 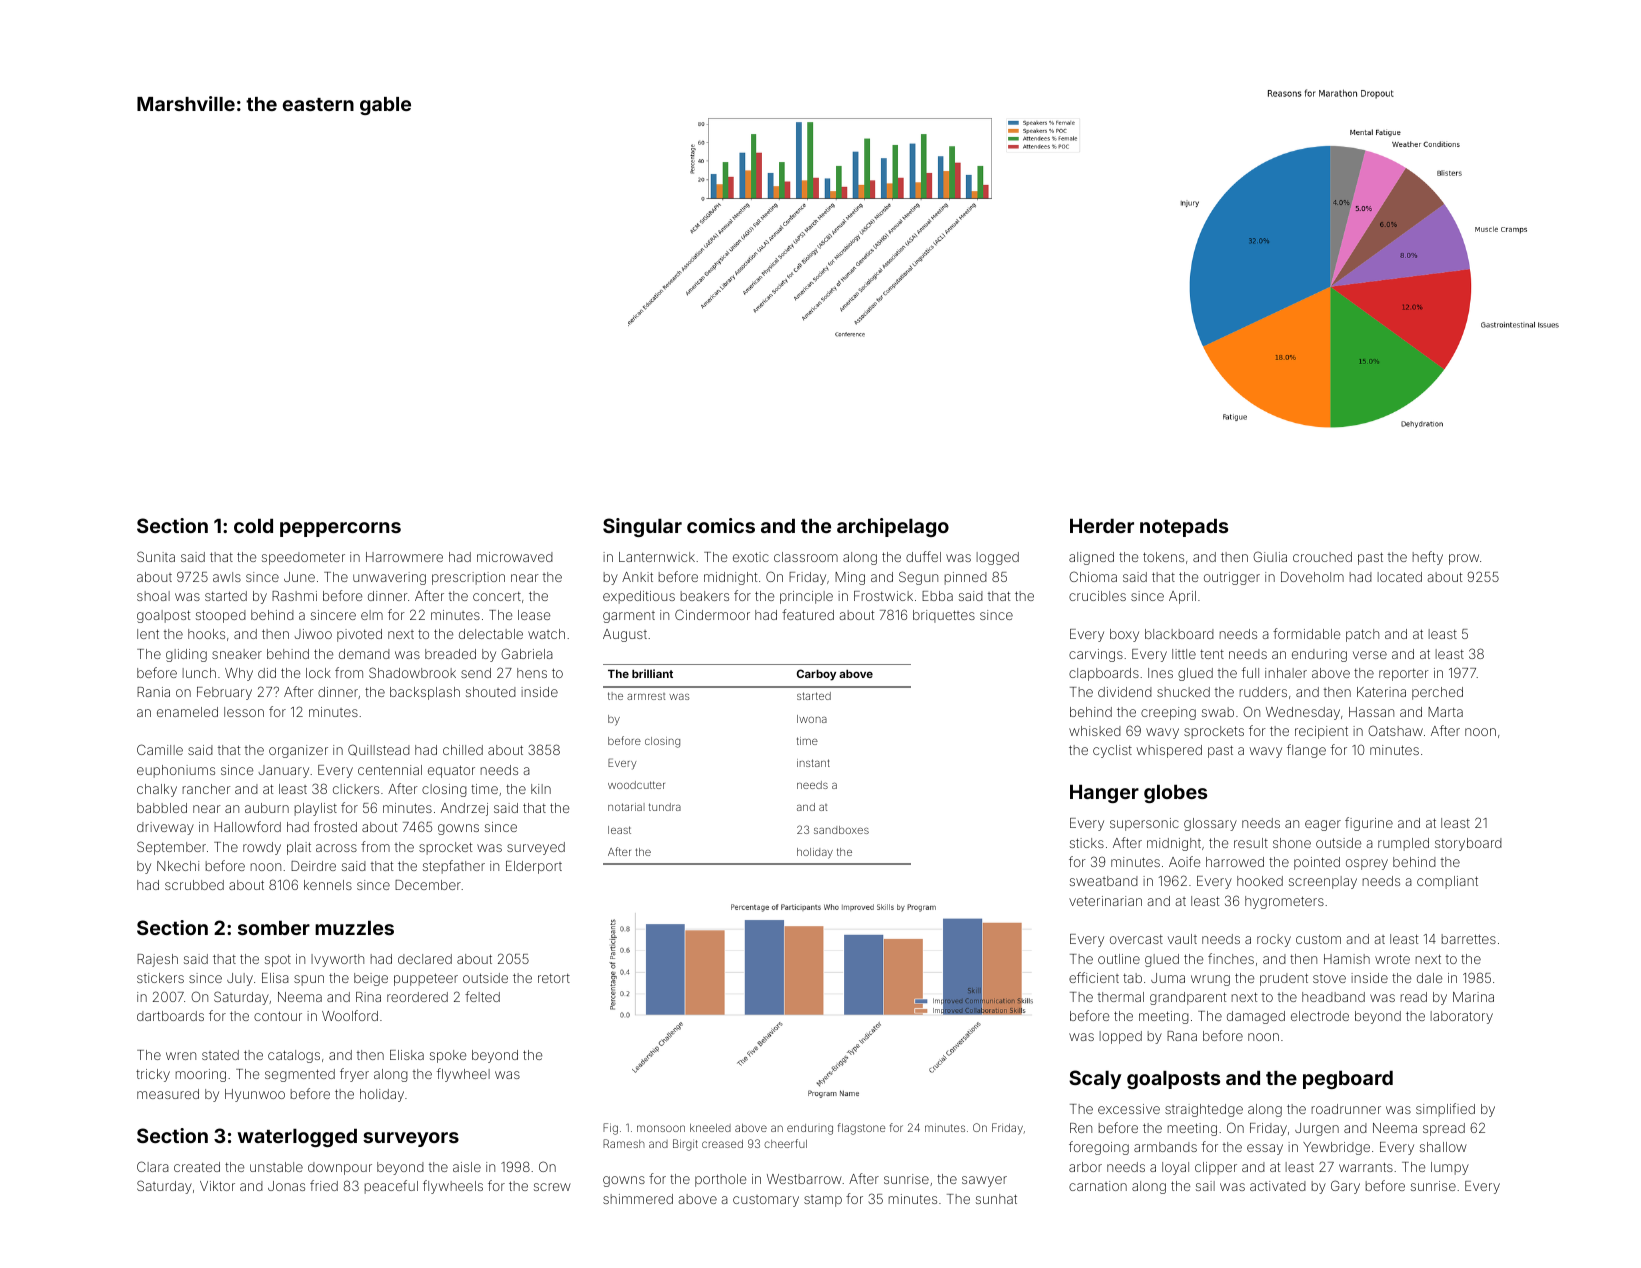 I want to click on finches, so click(x=1231, y=958).
